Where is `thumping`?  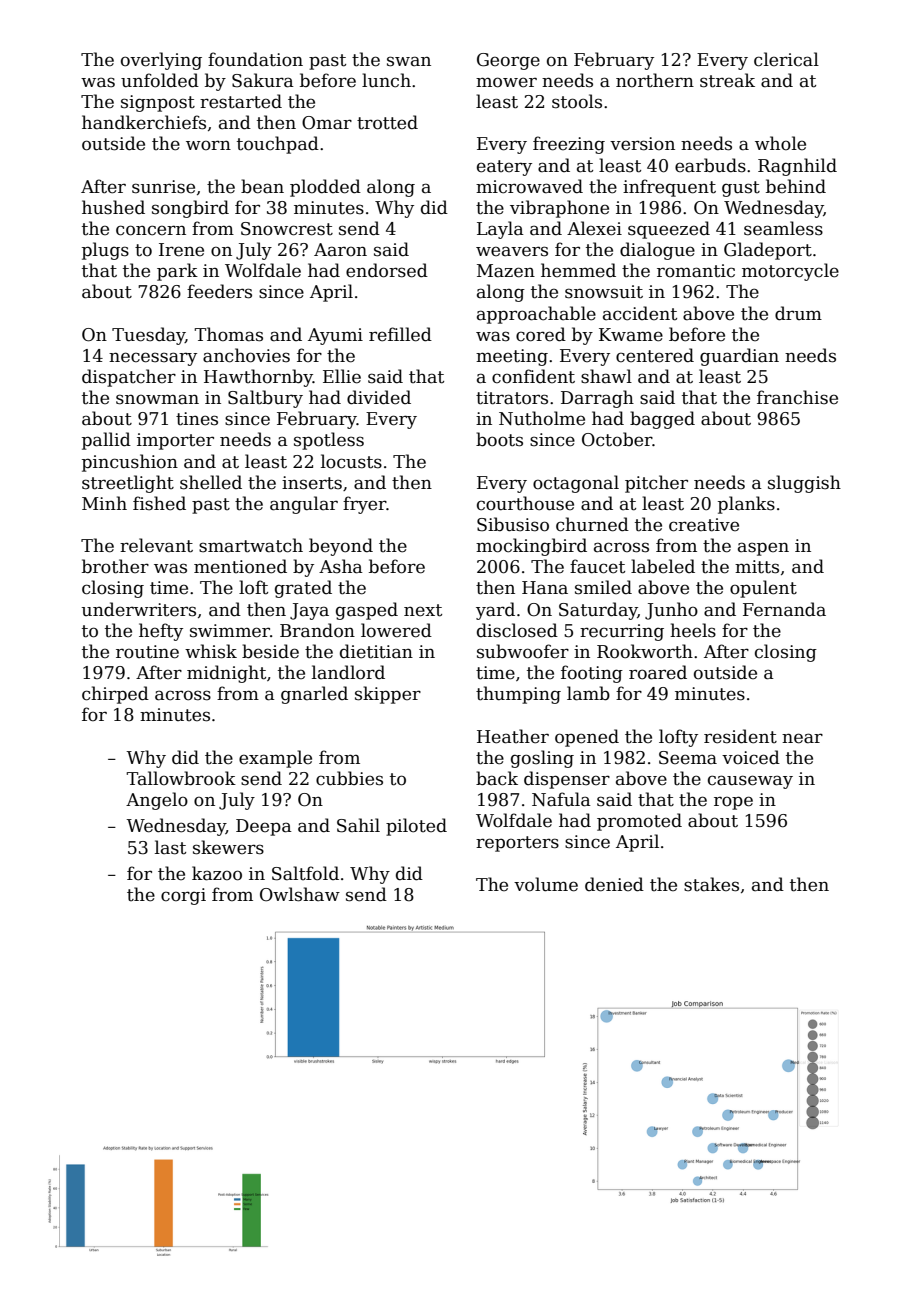
thumping is located at coordinates (518, 695).
